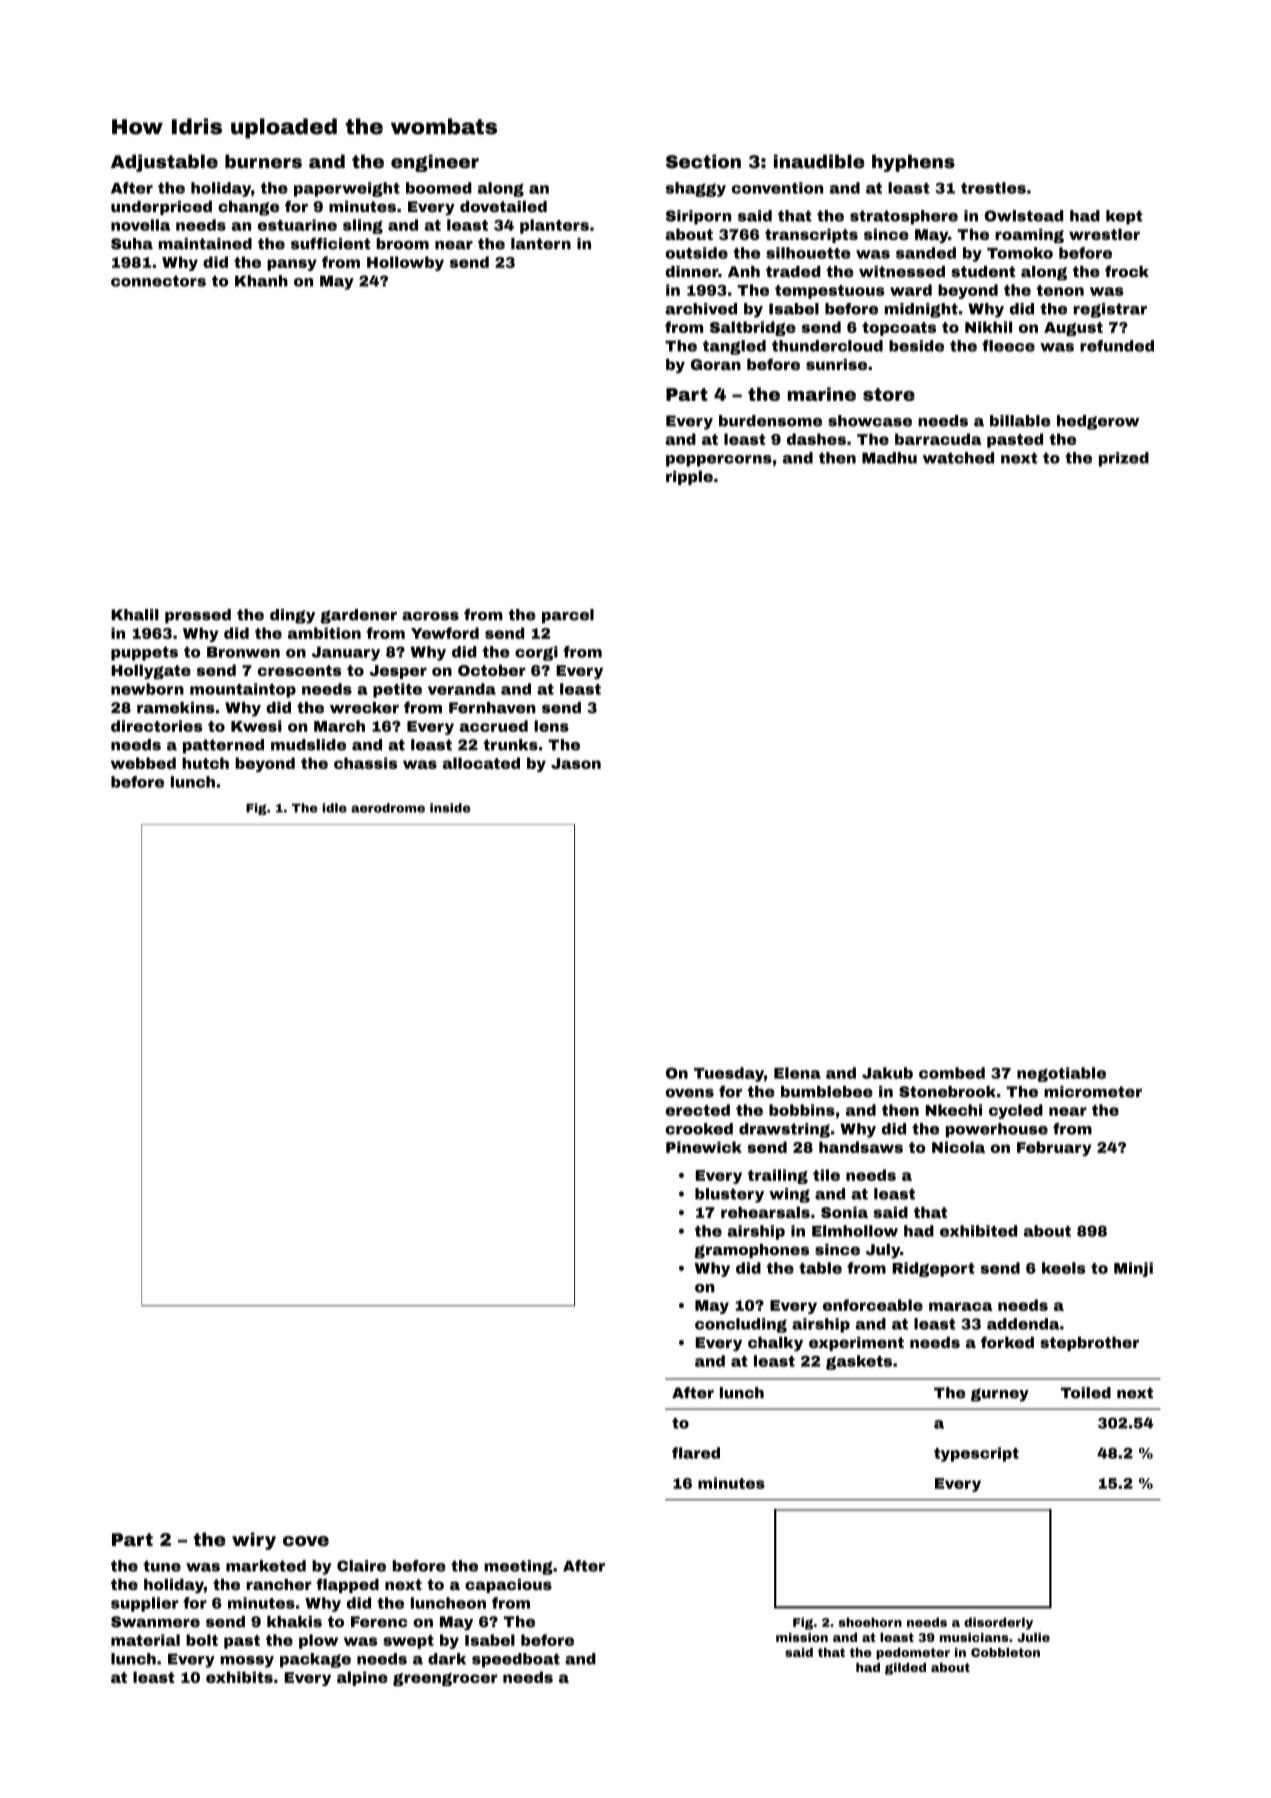 The width and height of the image is (1271, 1798). I want to click on burdensome, so click(770, 421).
